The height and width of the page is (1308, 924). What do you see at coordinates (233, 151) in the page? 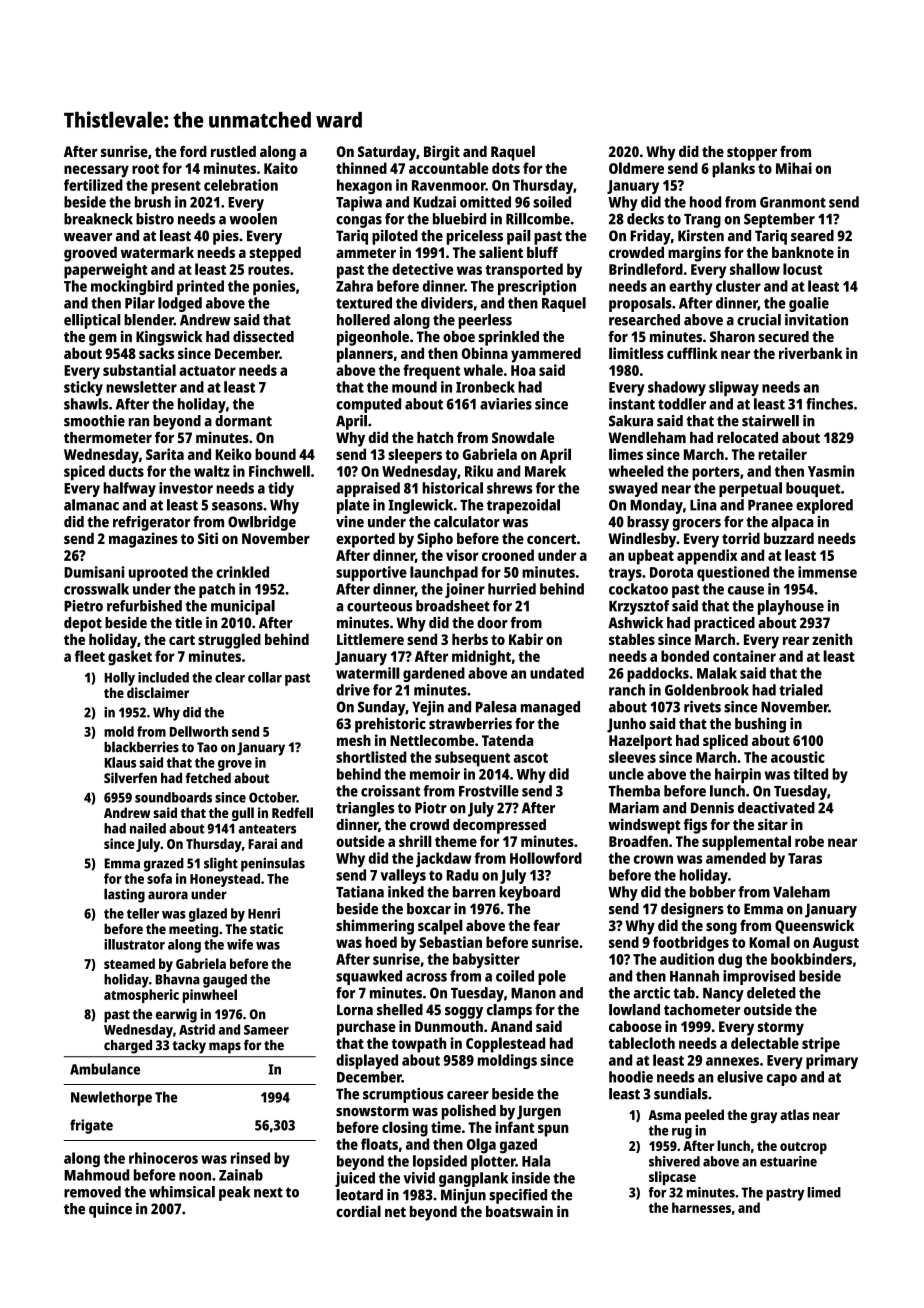
I see `rustled` at bounding box center [233, 151].
